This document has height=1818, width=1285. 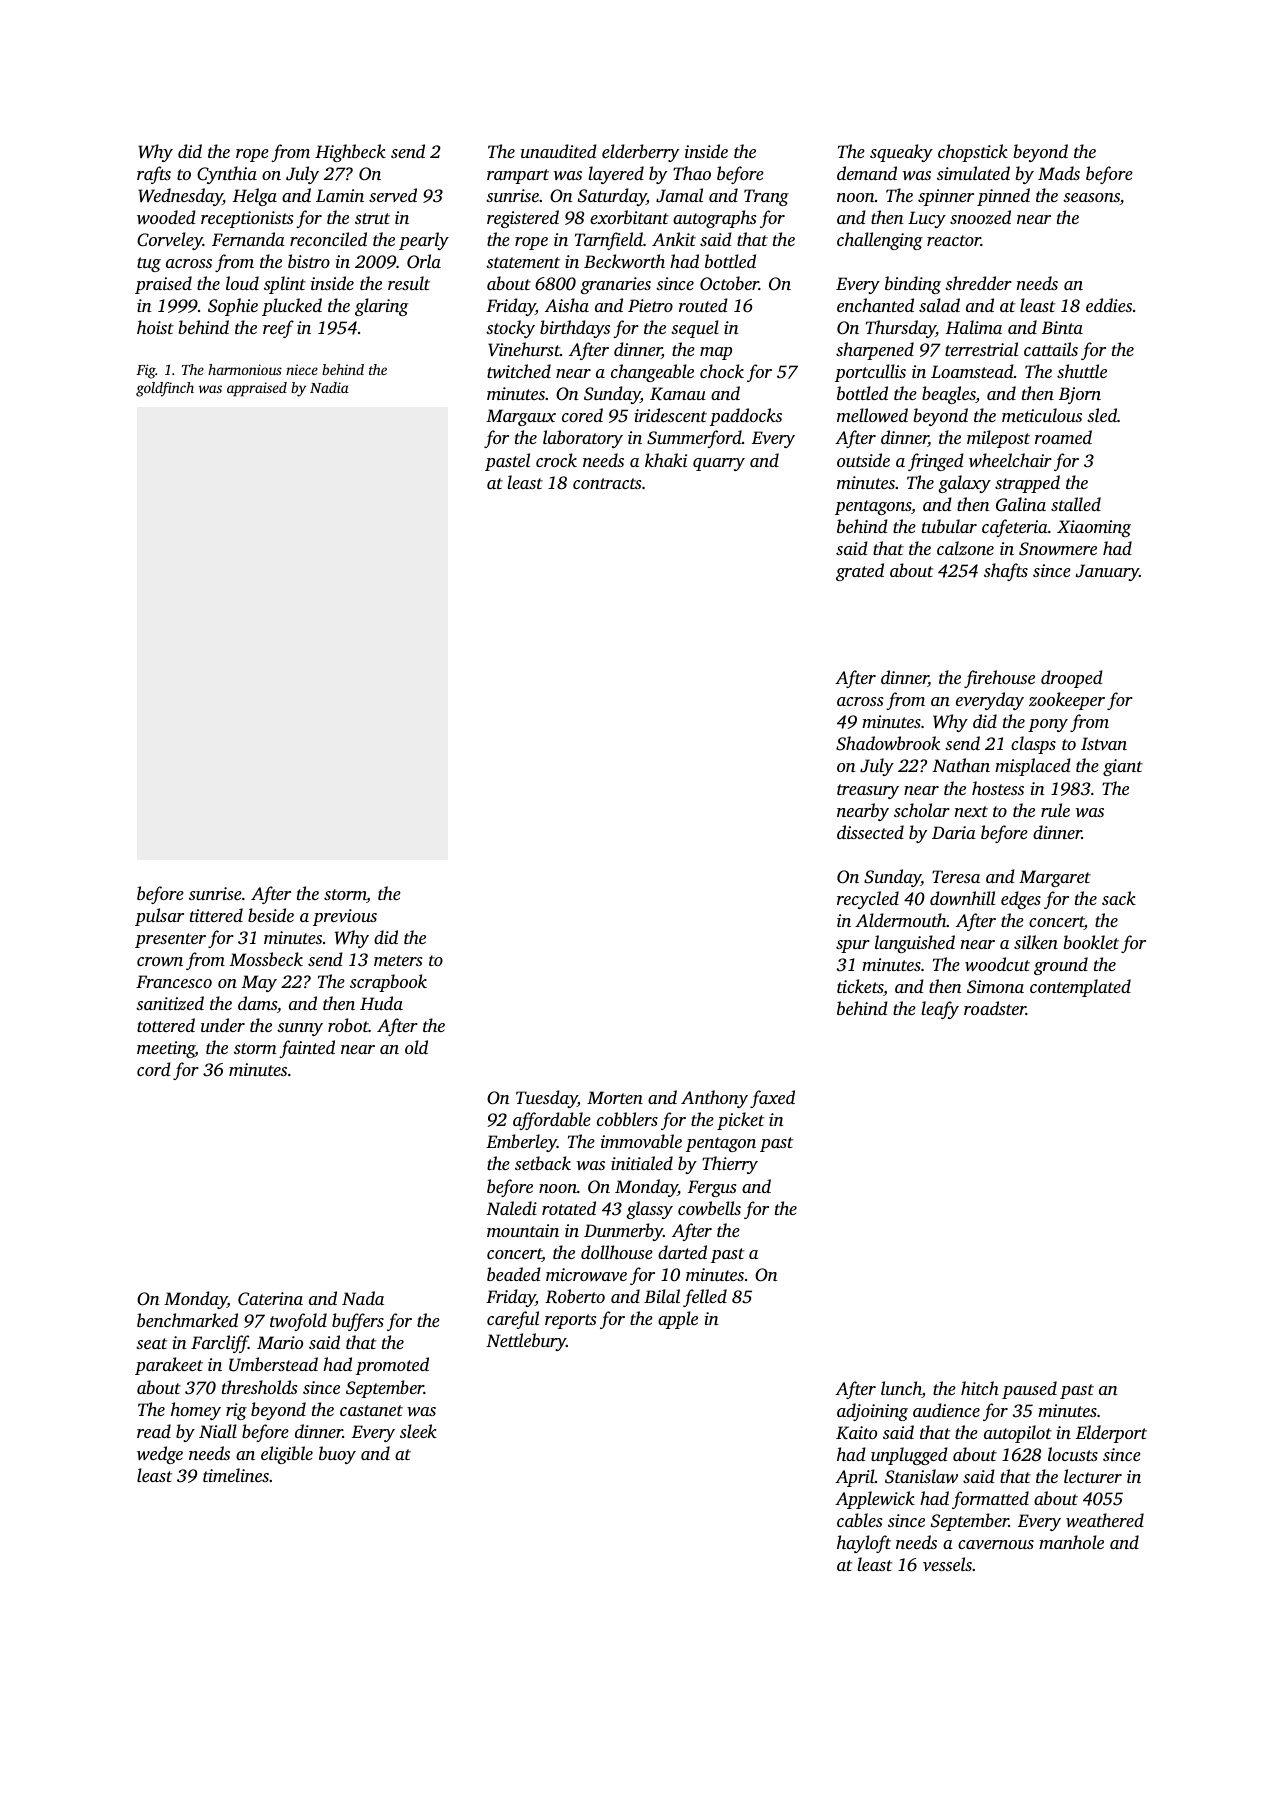 I want to click on chopstick, so click(x=973, y=153).
